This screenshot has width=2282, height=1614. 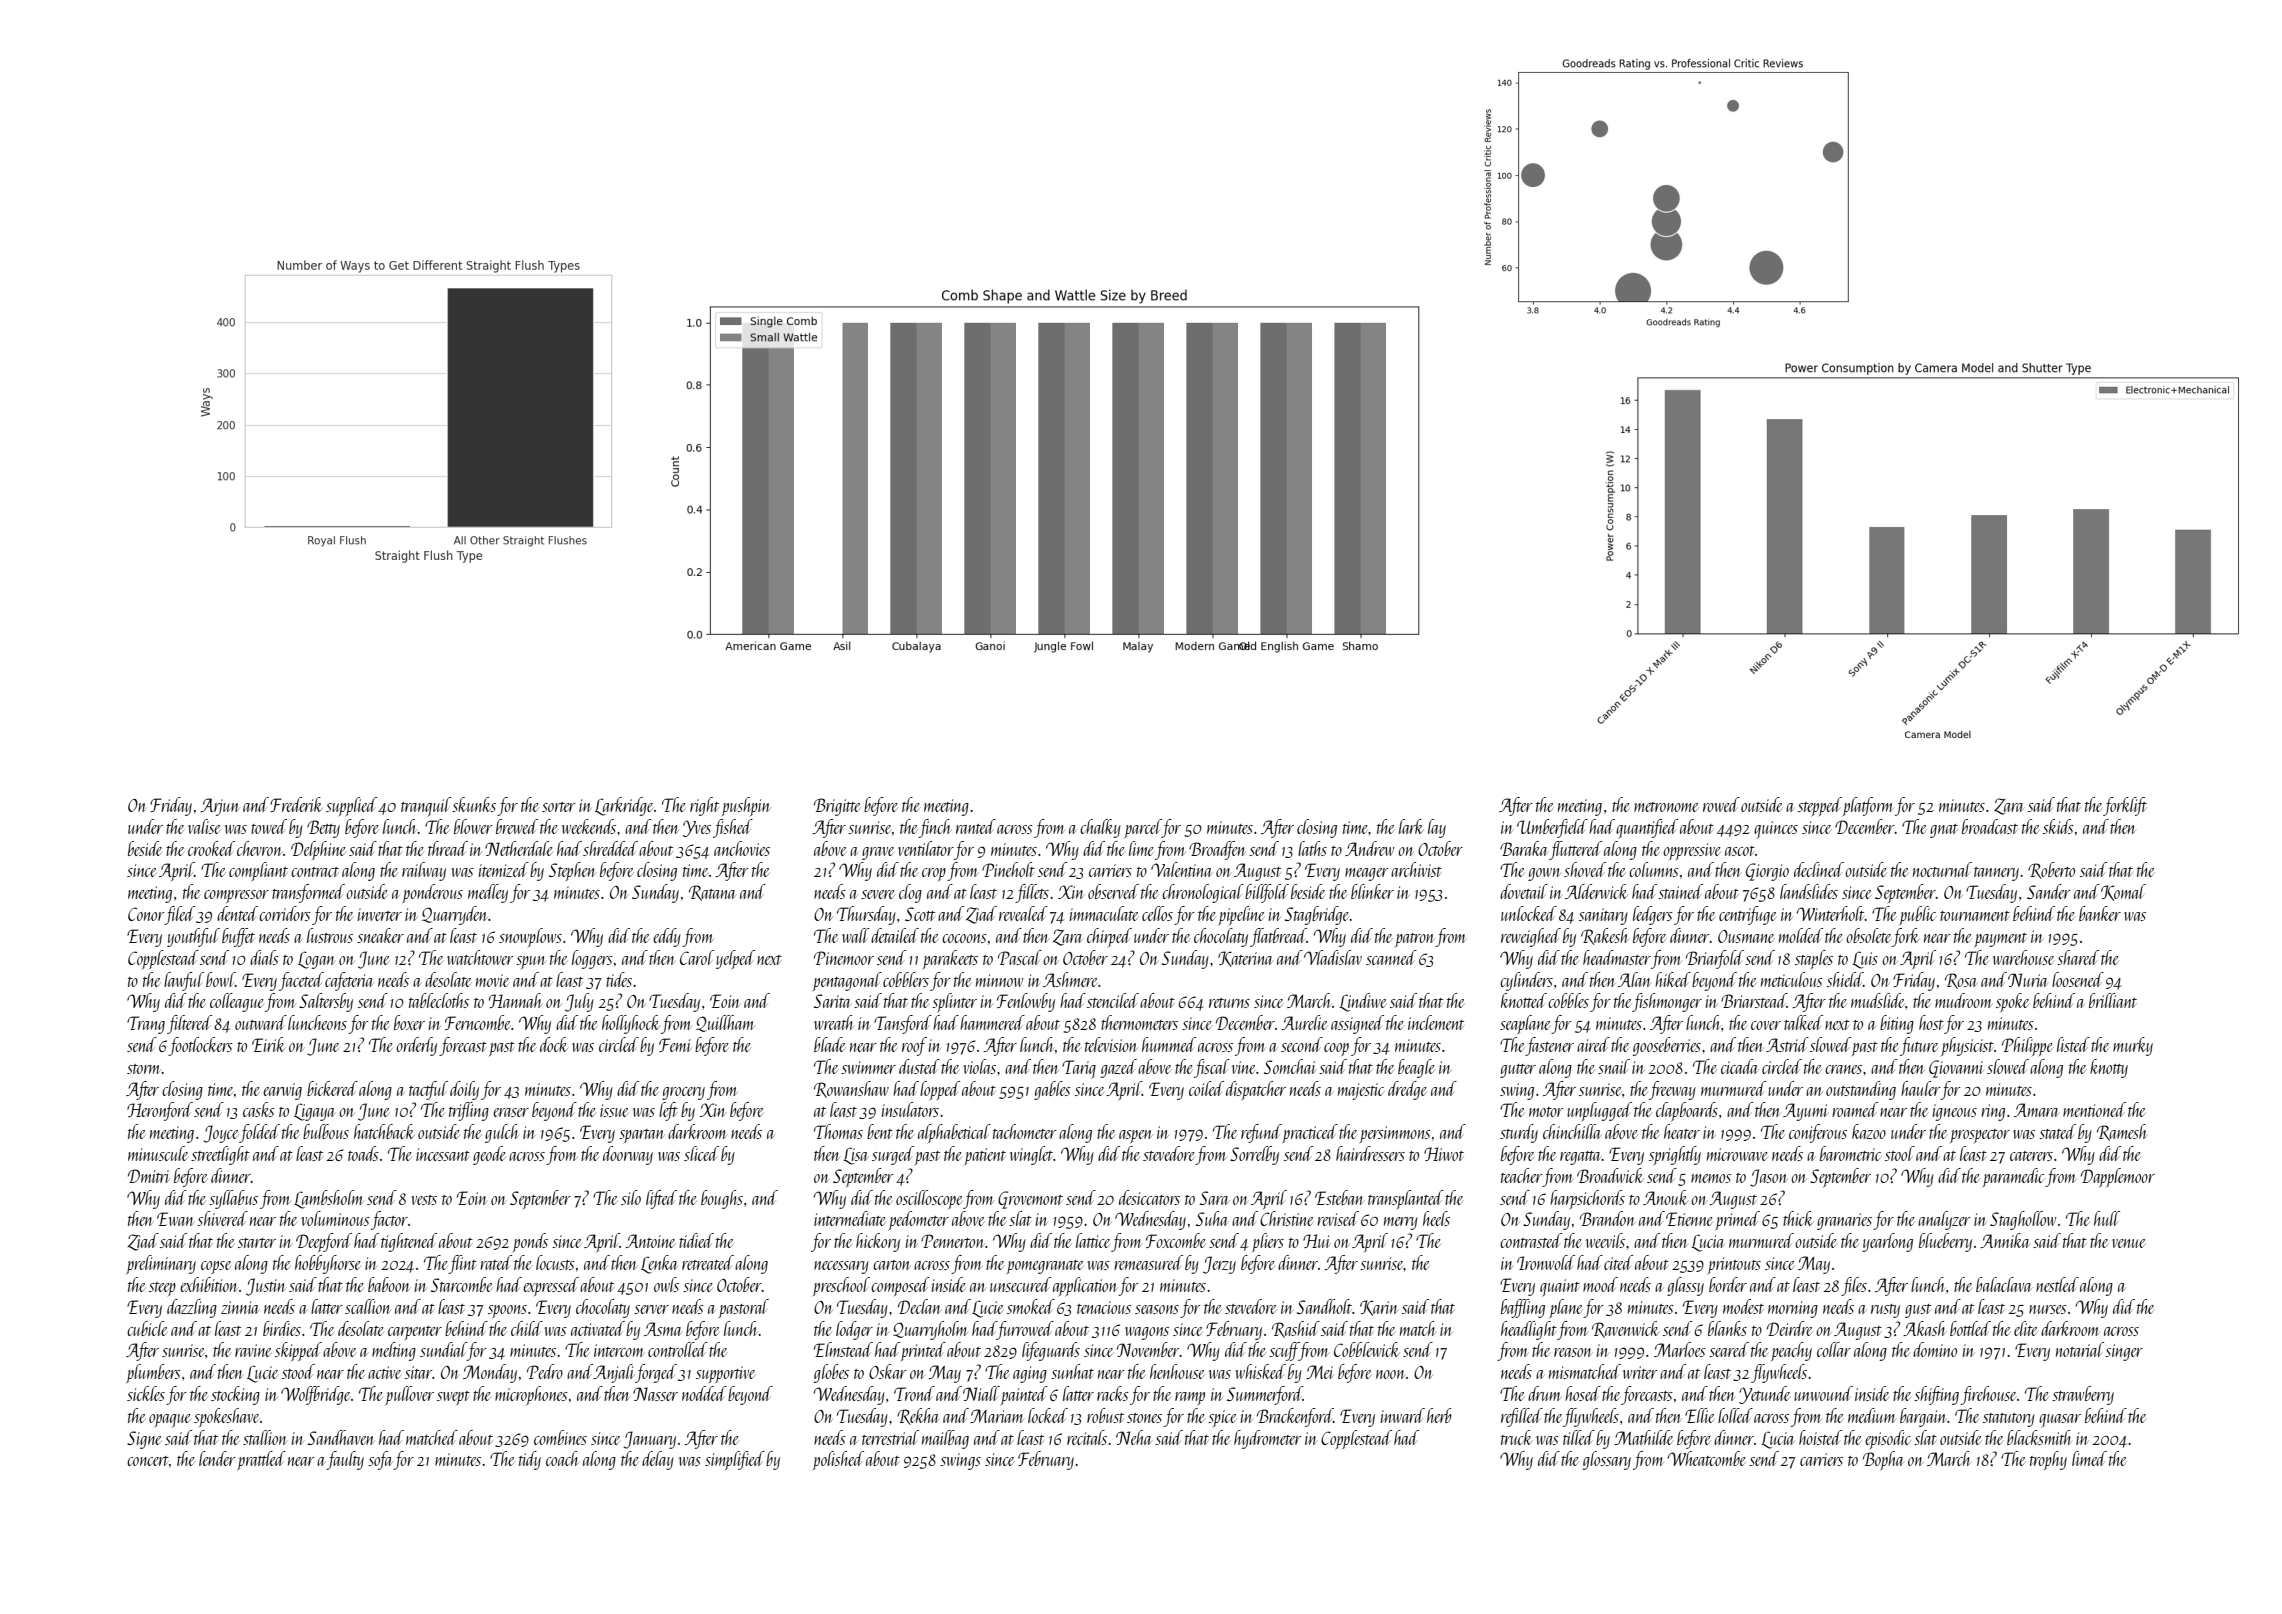 I want to click on eddy, so click(x=667, y=937).
